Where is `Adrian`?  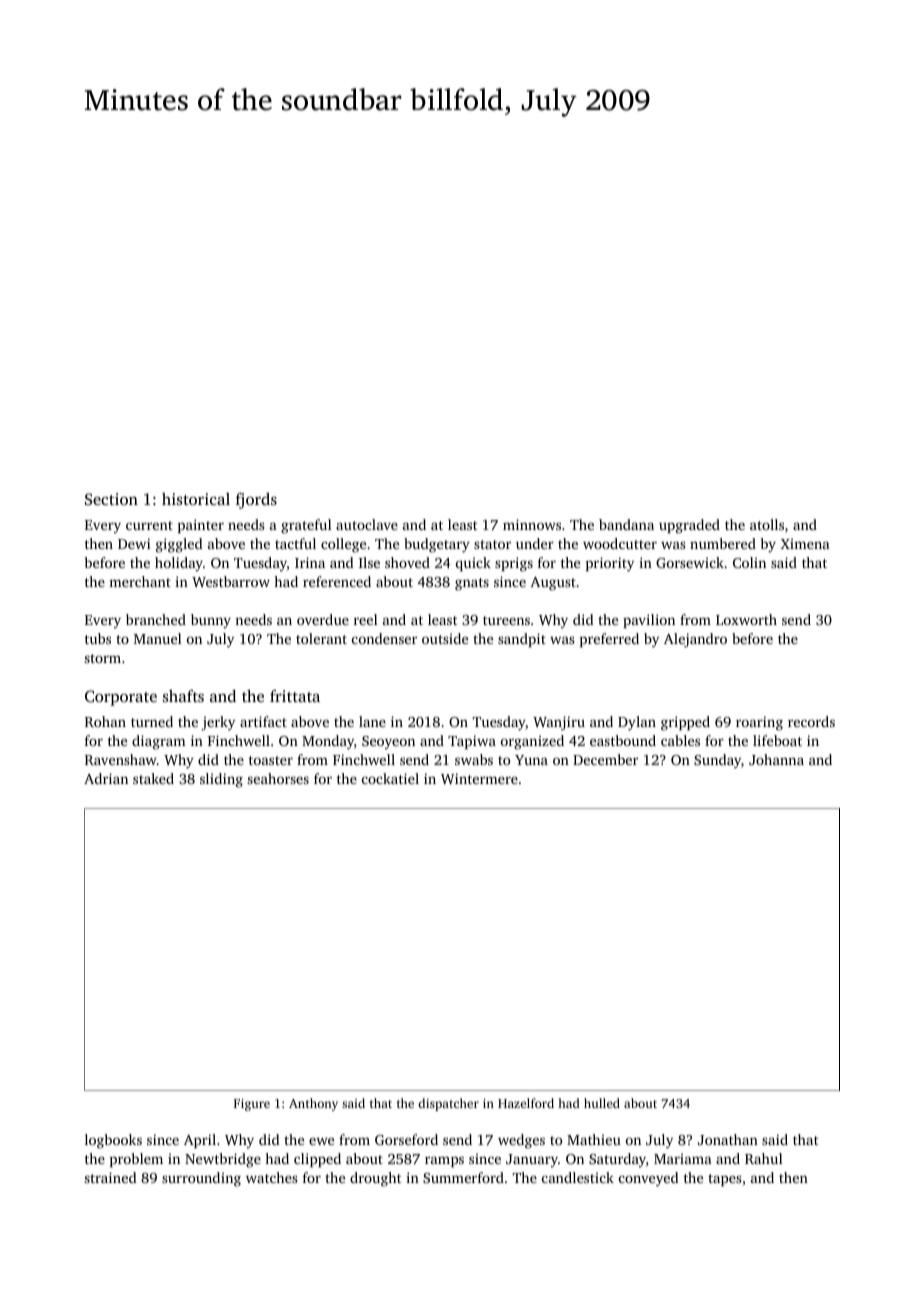
Adrian is located at coordinates (106, 778).
